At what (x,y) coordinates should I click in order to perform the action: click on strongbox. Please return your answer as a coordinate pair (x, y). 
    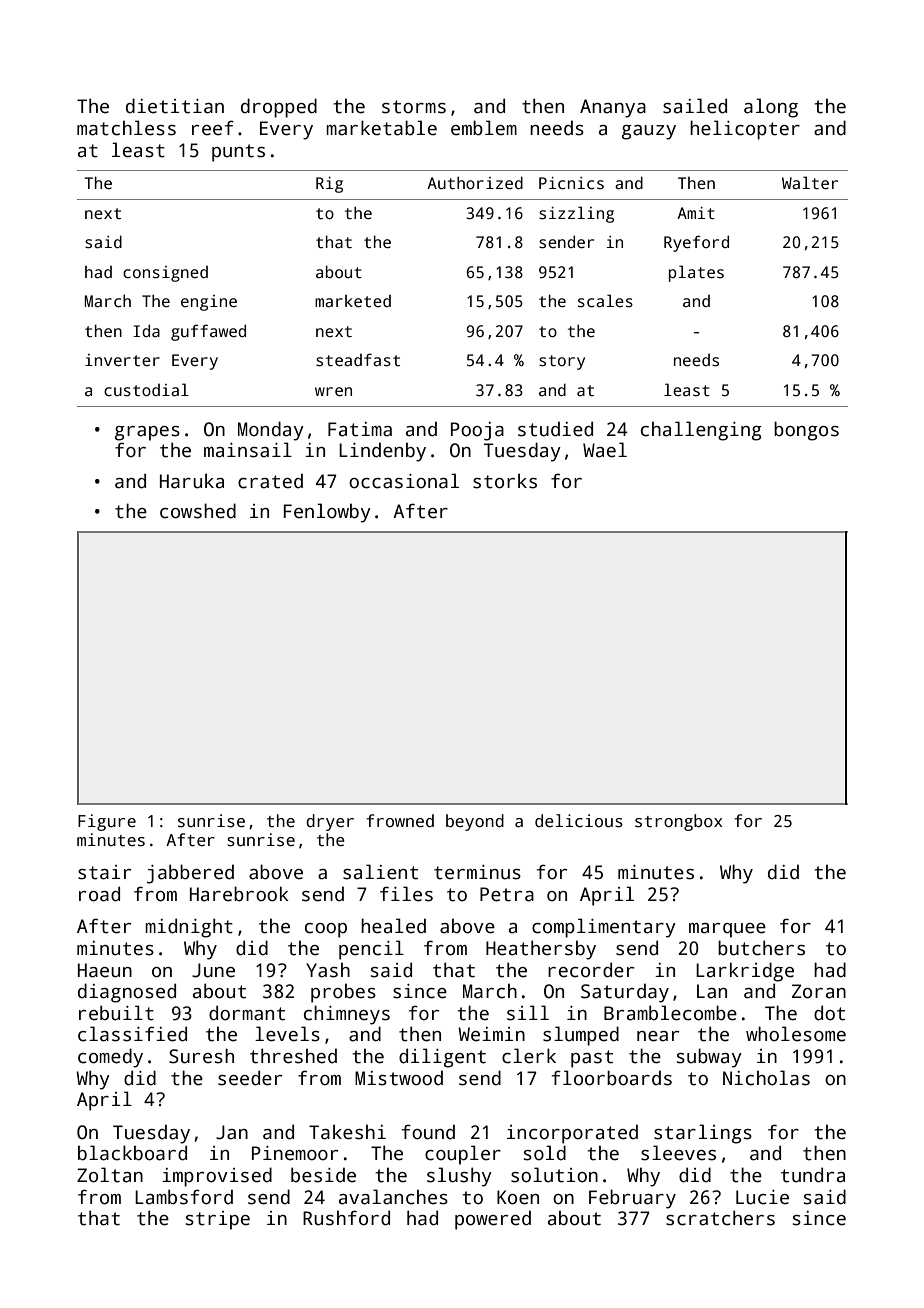
    Looking at the image, I should click on (678, 822).
